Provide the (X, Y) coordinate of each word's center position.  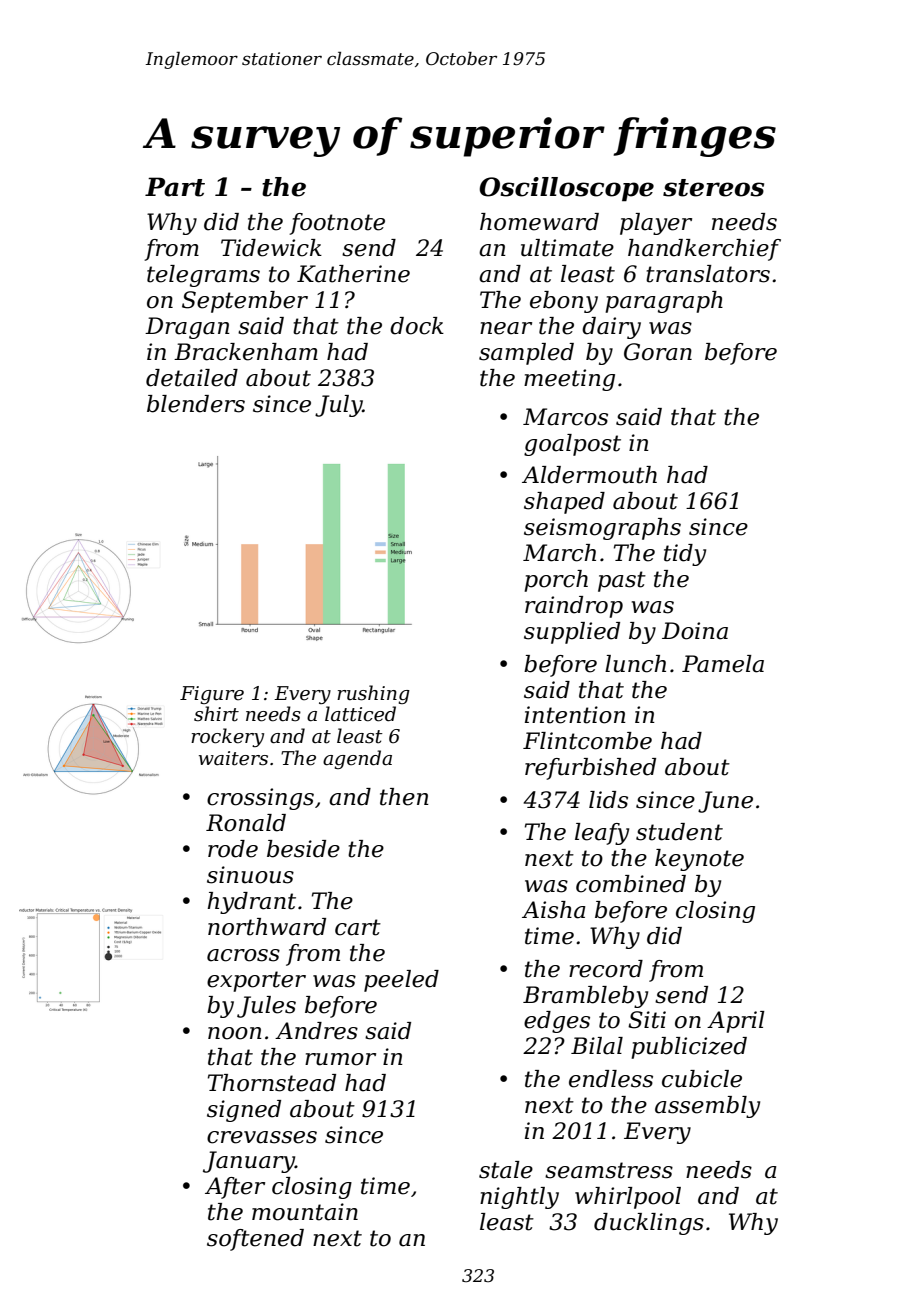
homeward (539, 222)
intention (575, 715)
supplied (572, 633)
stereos (713, 188)
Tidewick (271, 248)
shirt (216, 714)
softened (255, 1240)
